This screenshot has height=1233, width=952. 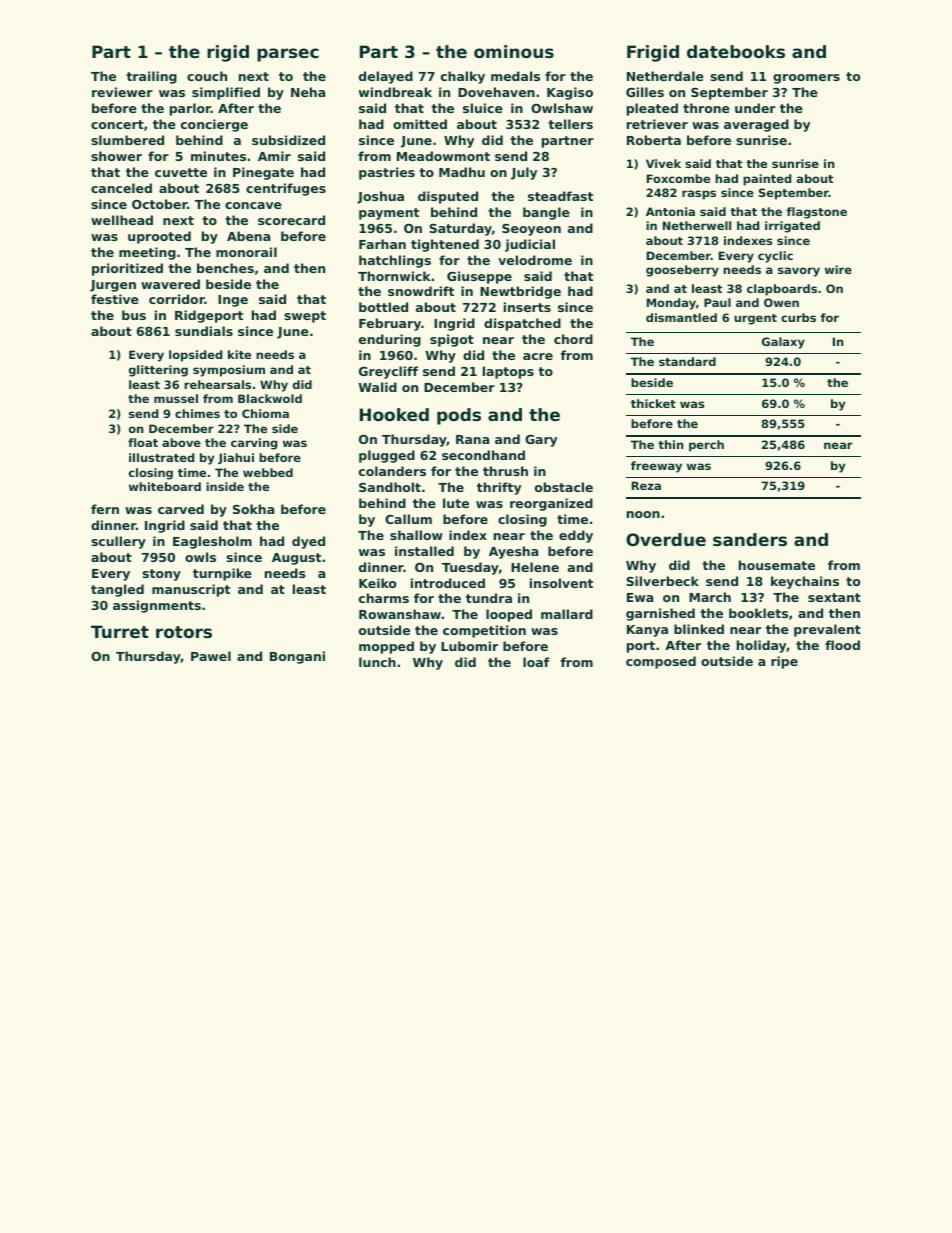 I want to click on mussel, so click(x=176, y=398).
